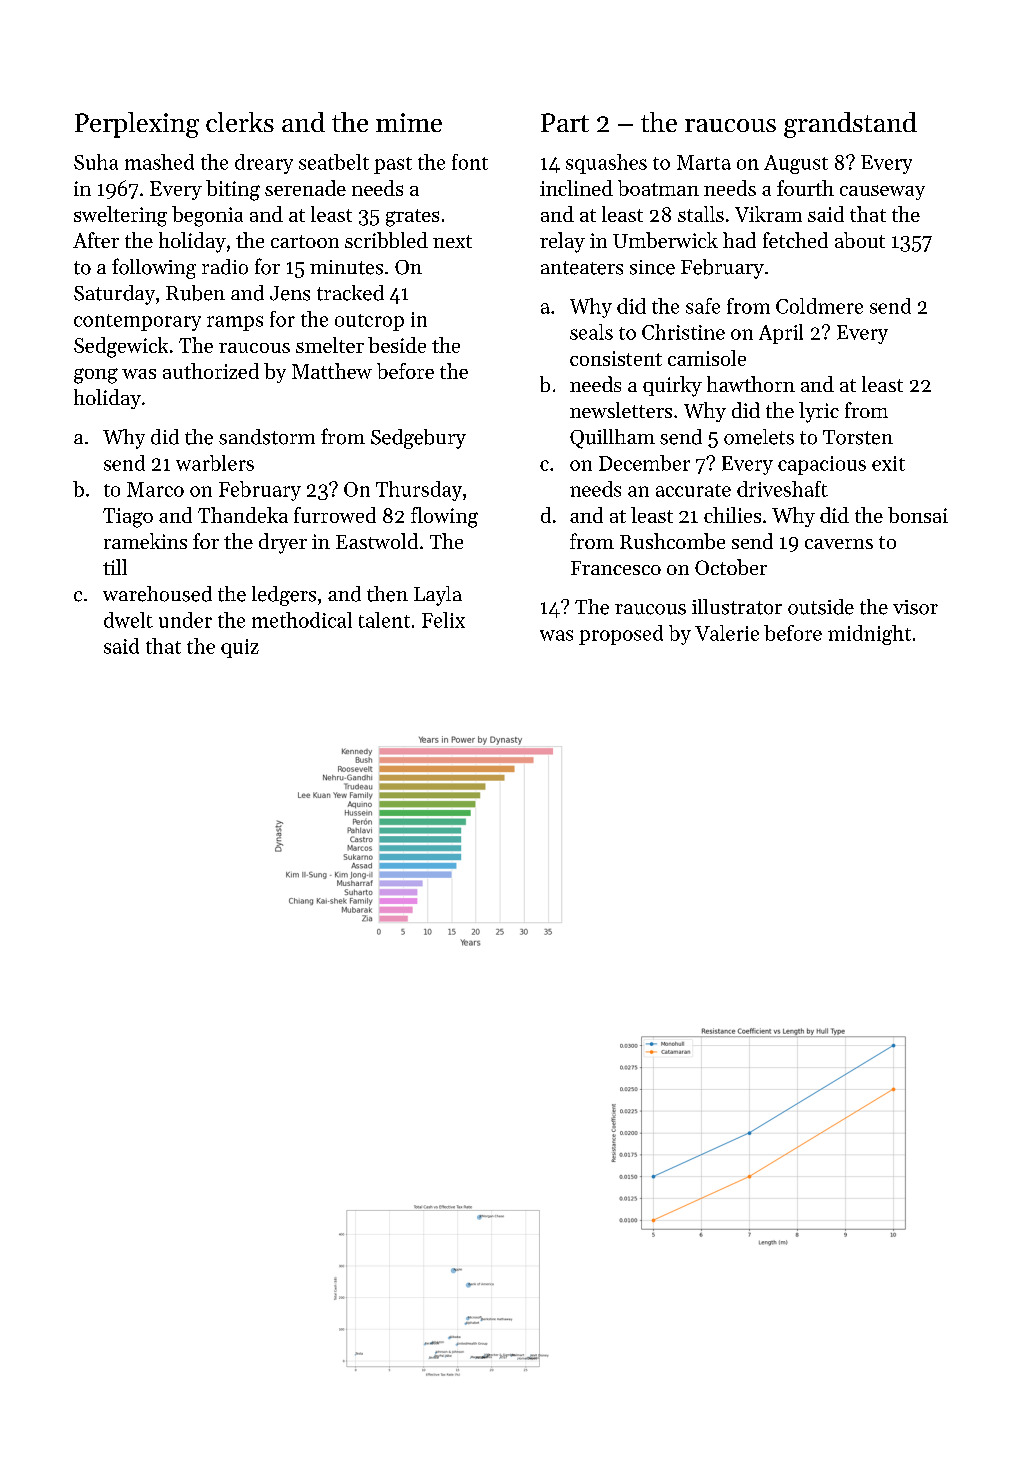  Describe the element at coordinates (377, 541) in the page. I see `Eastwold` at that location.
